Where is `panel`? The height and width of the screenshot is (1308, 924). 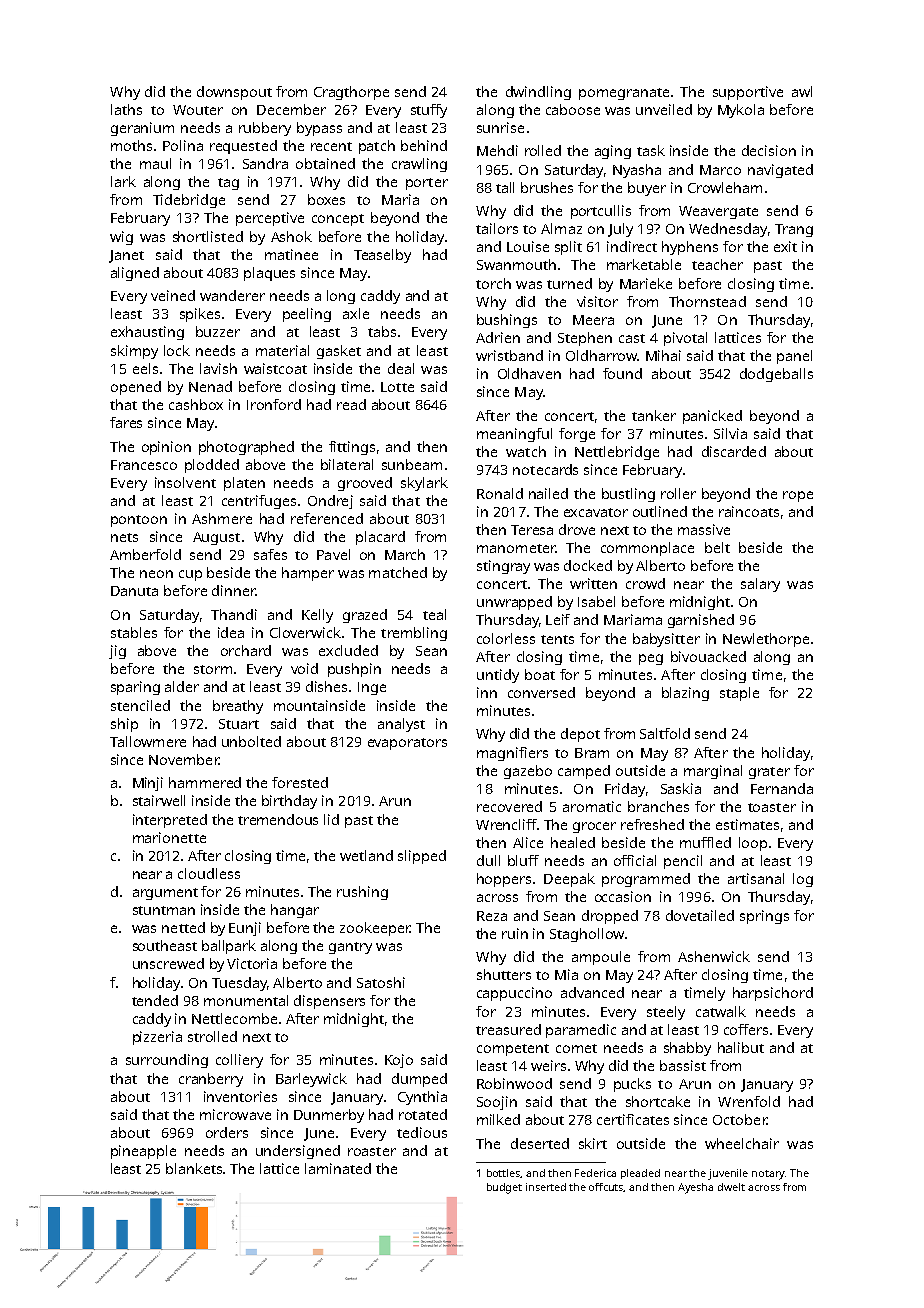 panel is located at coordinates (794, 357).
